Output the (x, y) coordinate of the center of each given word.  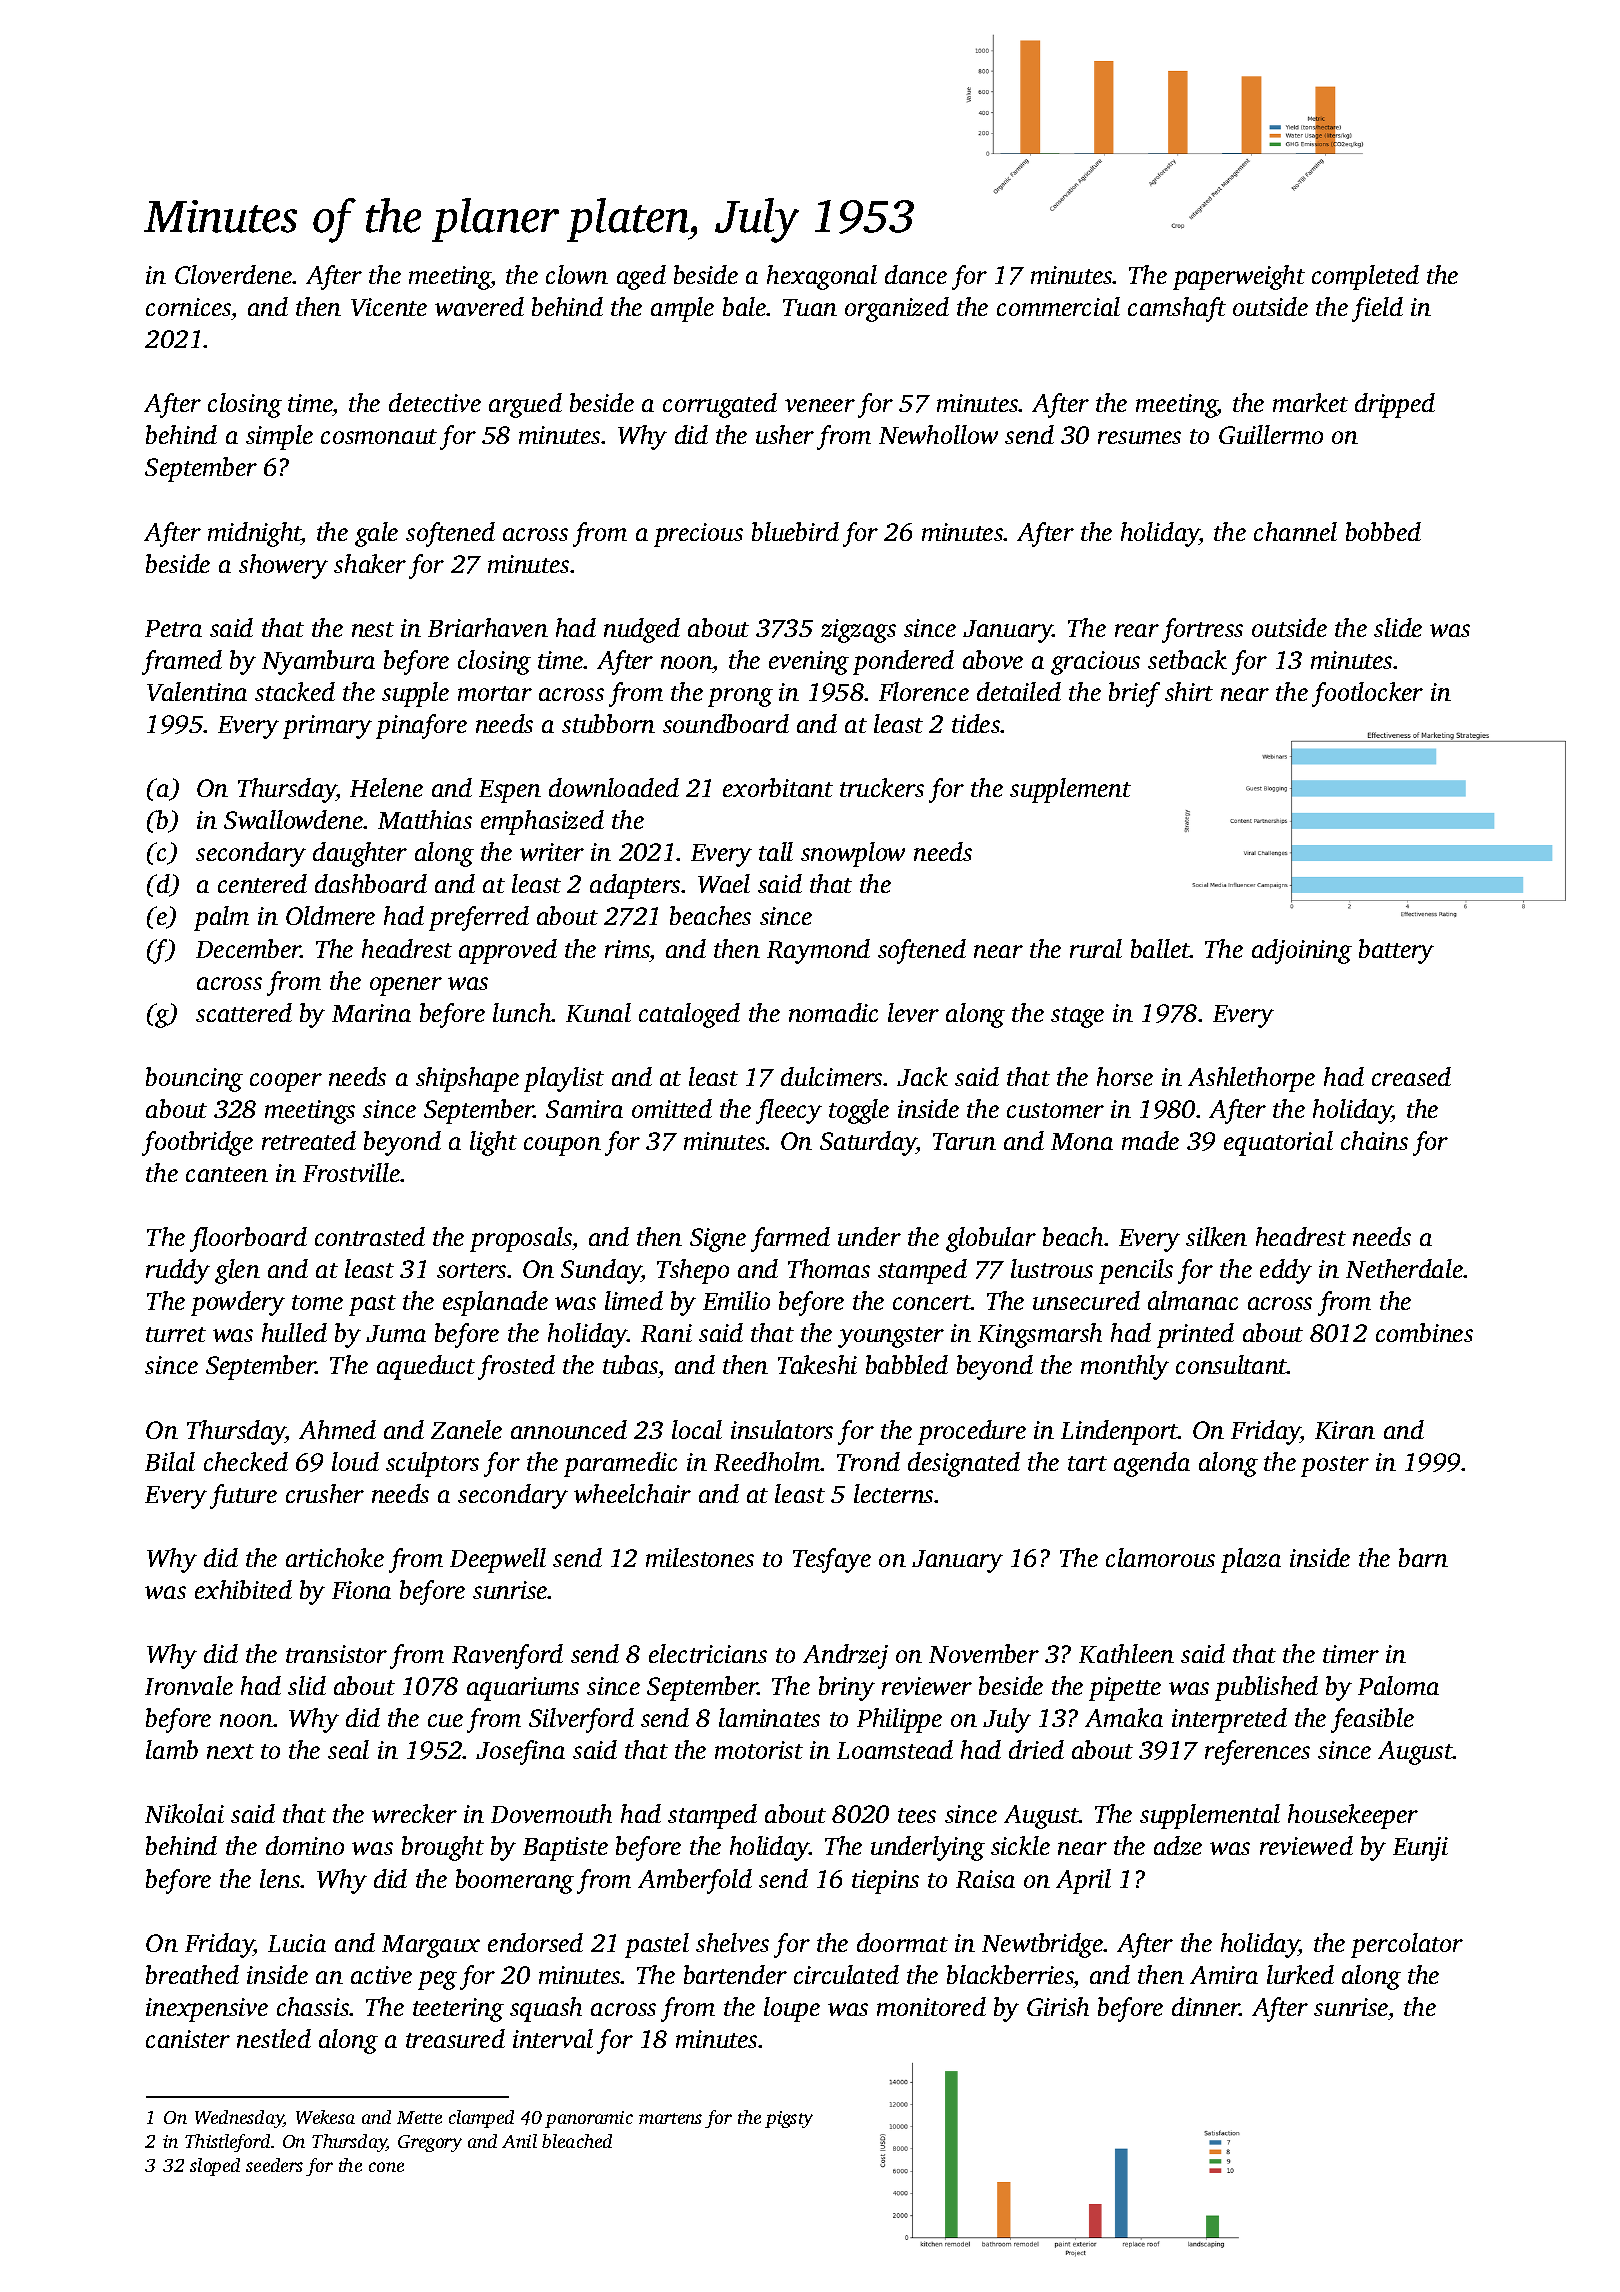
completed (1365, 277)
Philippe (899, 1720)
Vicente (389, 307)
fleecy (789, 1111)
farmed (790, 1239)
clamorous (1160, 1557)
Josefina (520, 1752)
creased (1411, 1076)
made (1150, 1140)
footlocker (1367, 694)
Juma (396, 1333)
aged (641, 277)
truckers (882, 787)
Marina (371, 1013)
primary (327, 727)
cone (386, 2167)
